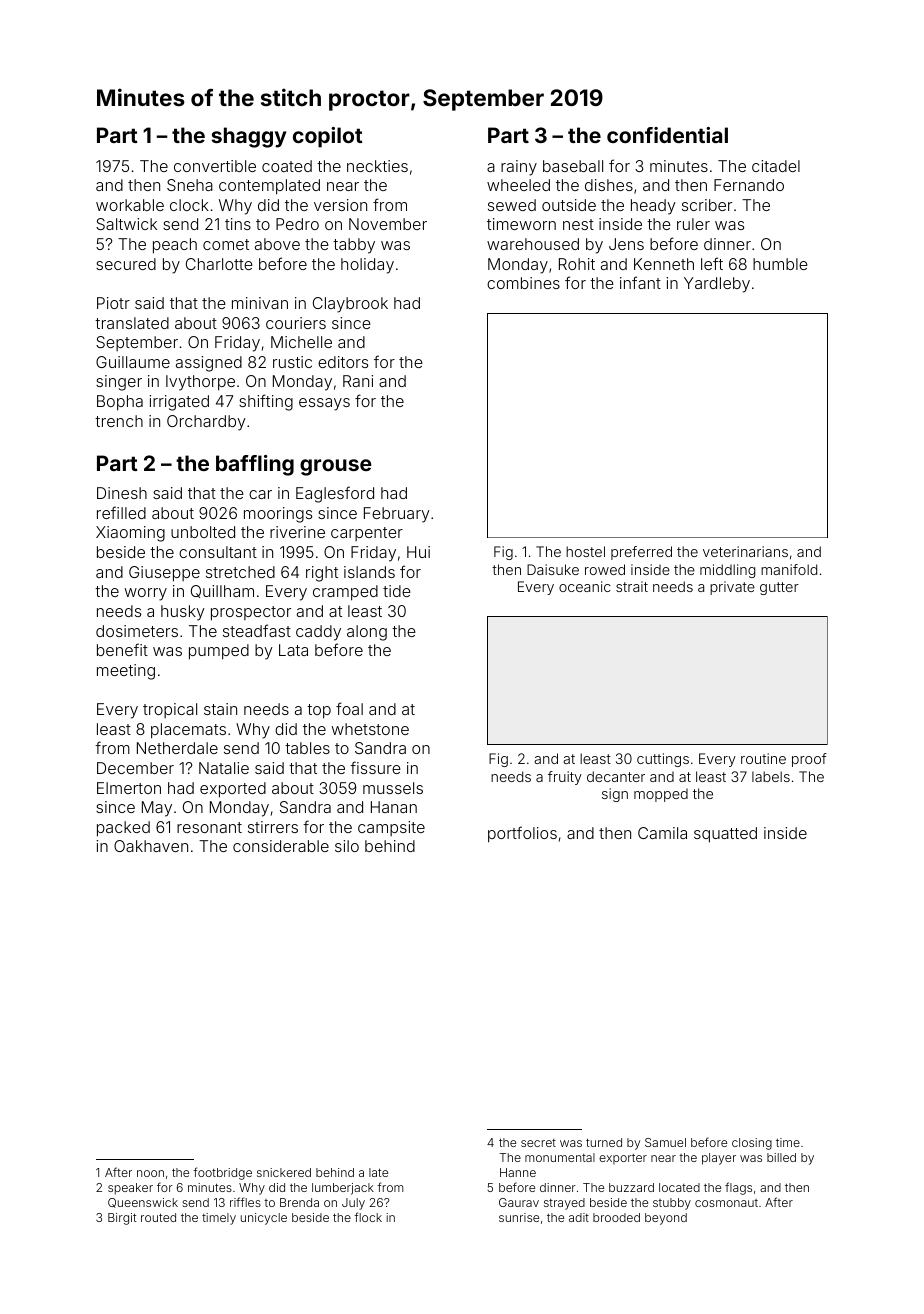  What do you see at coordinates (222, 591) in the page?
I see `Quillham` at bounding box center [222, 591].
